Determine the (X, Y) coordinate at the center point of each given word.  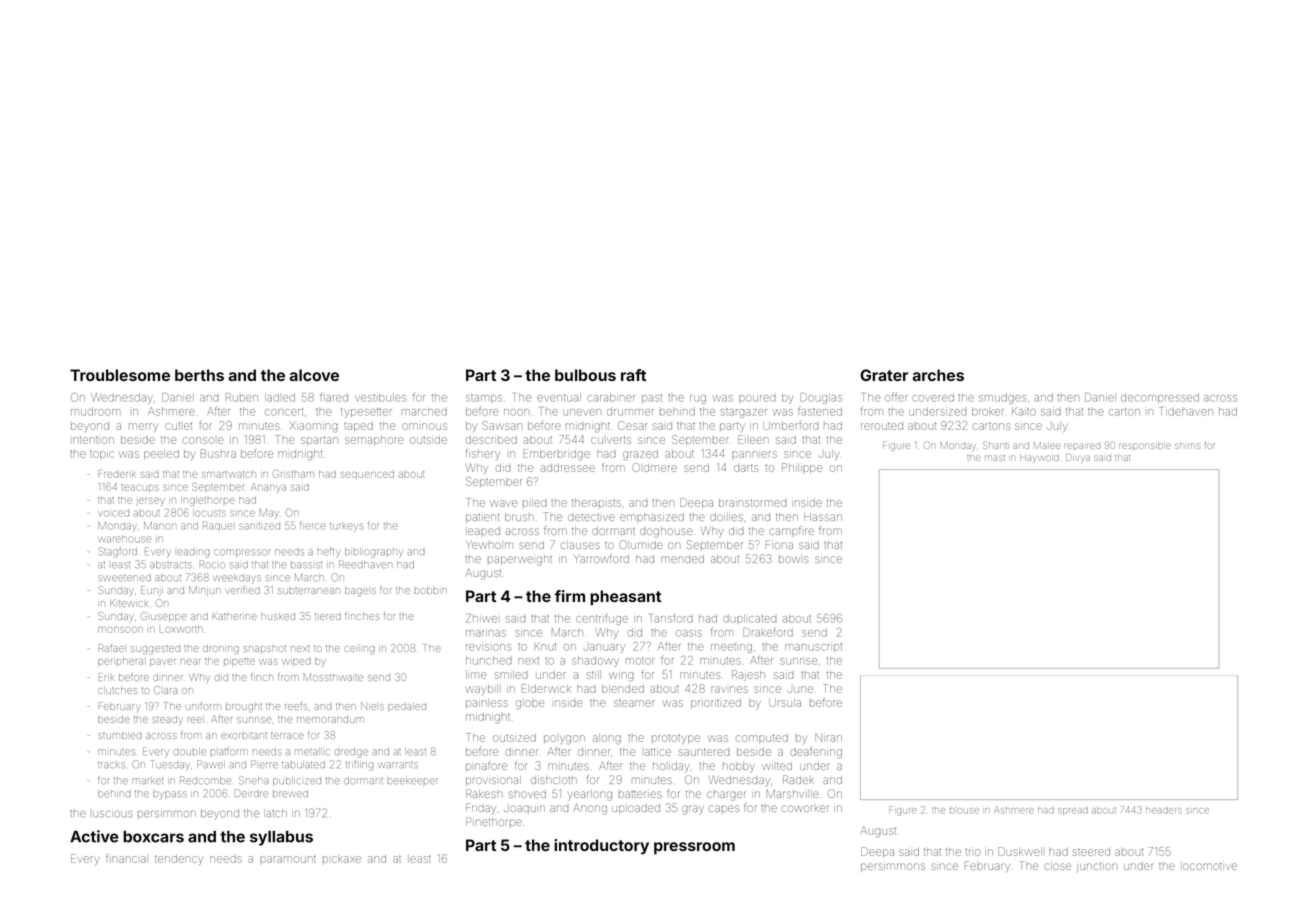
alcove (314, 375)
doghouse (666, 533)
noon (516, 412)
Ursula (785, 703)
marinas (486, 633)
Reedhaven (365, 564)
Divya (1078, 458)
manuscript (813, 647)
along (607, 739)
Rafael (111, 648)
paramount (288, 859)
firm (570, 596)
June (800, 689)
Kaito (1024, 411)
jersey (150, 502)
